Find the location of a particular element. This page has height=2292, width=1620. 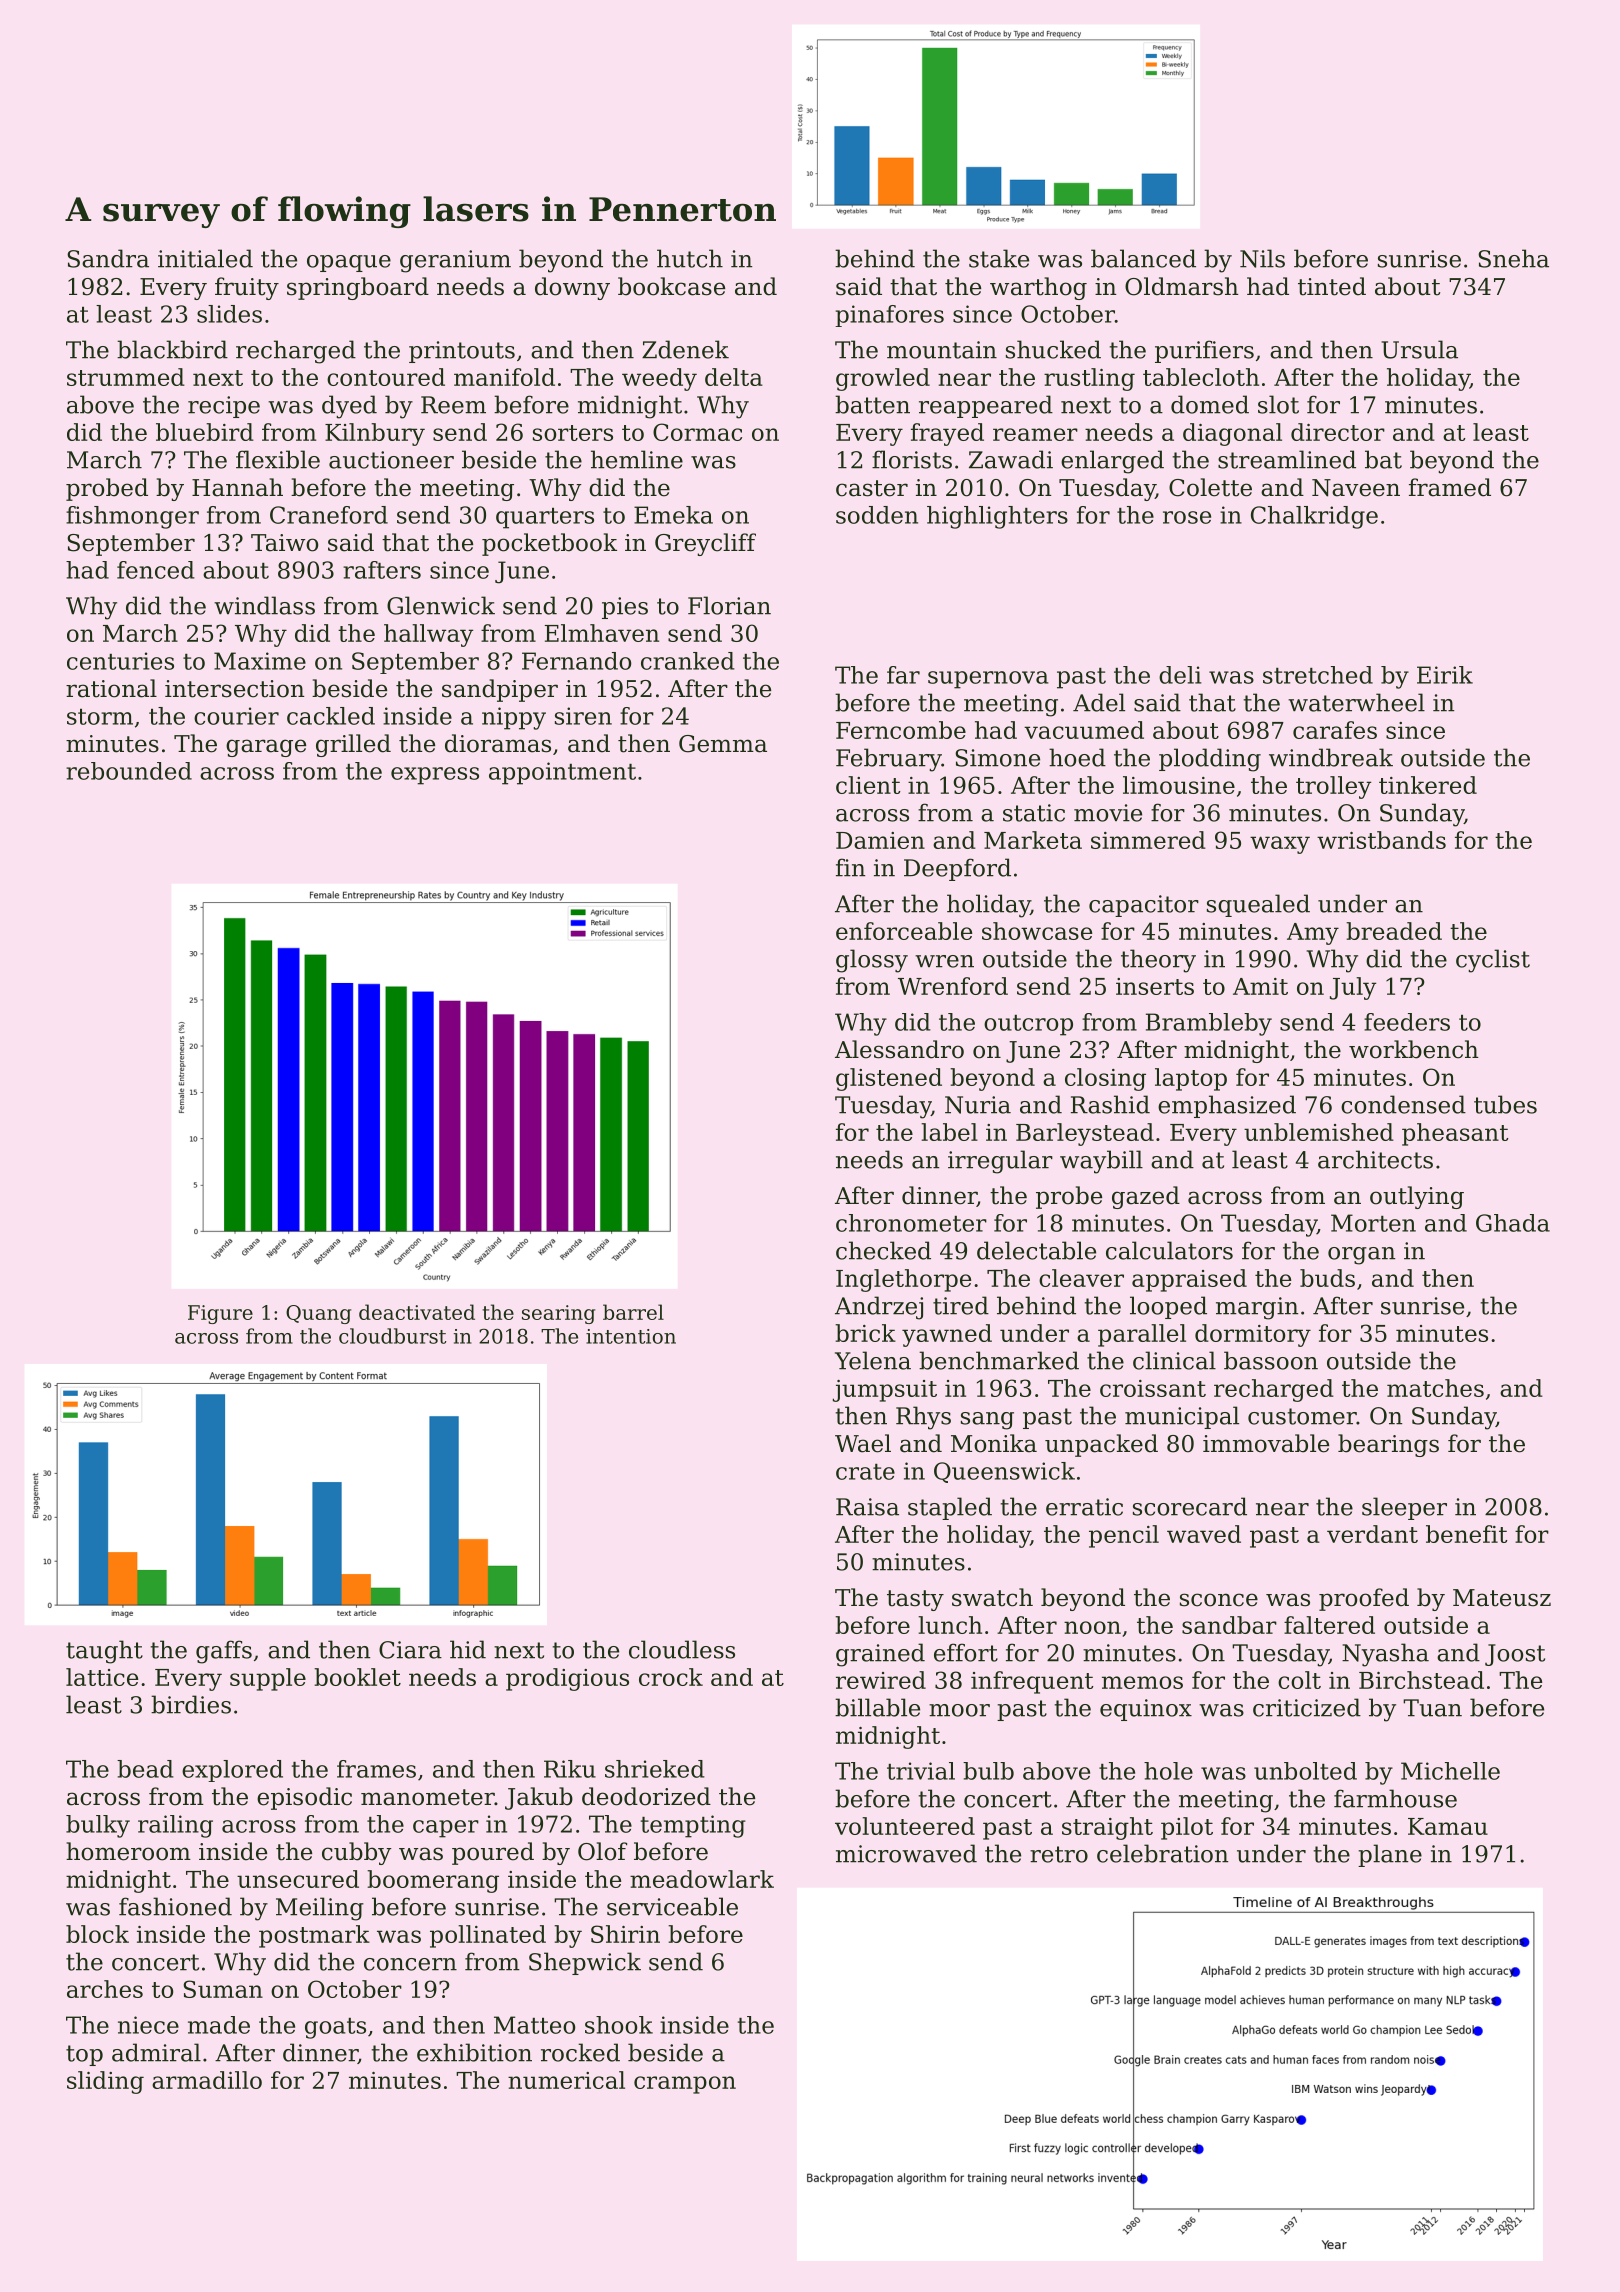

crampon is located at coordinates (685, 2085).
